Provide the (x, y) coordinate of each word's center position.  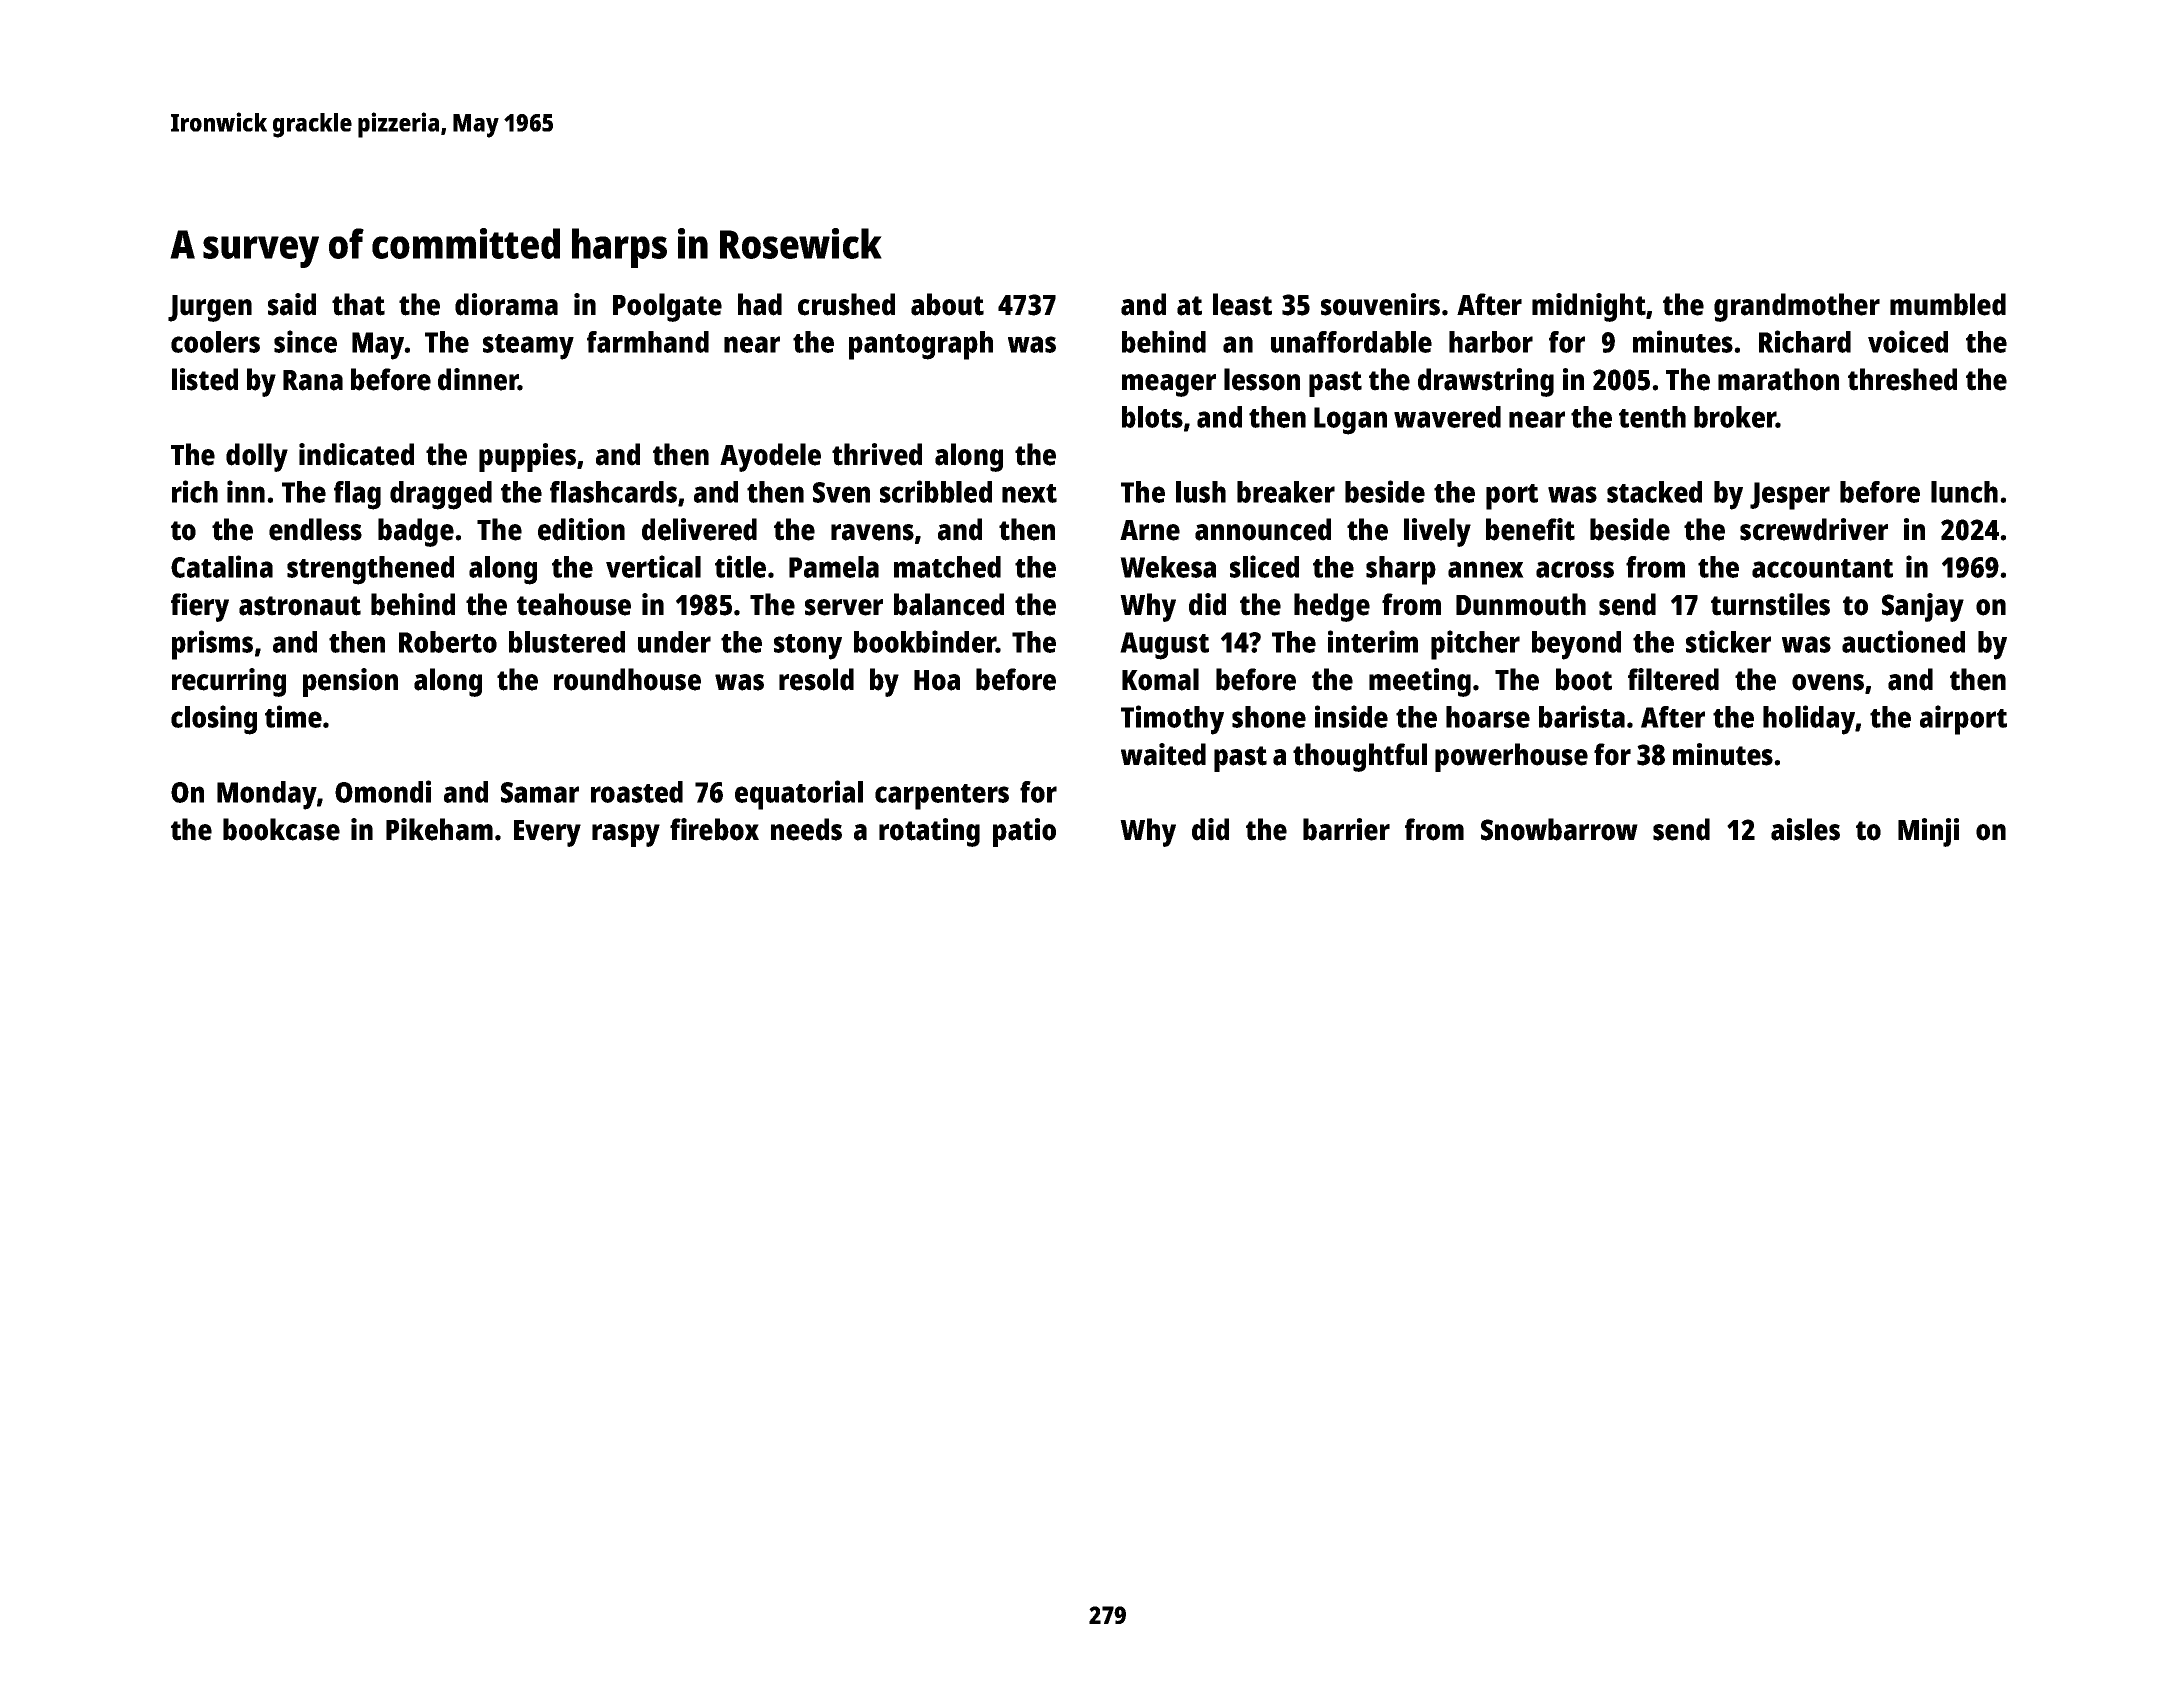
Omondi (383, 791)
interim (1373, 641)
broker (1735, 417)
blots (1152, 417)
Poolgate (667, 307)
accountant (1822, 568)
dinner (478, 379)
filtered (1673, 679)
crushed (846, 304)
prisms (212, 645)
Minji (1928, 832)
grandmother (1797, 307)
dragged (441, 495)
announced (1263, 529)
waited (1163, 754)
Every (547, 833)
